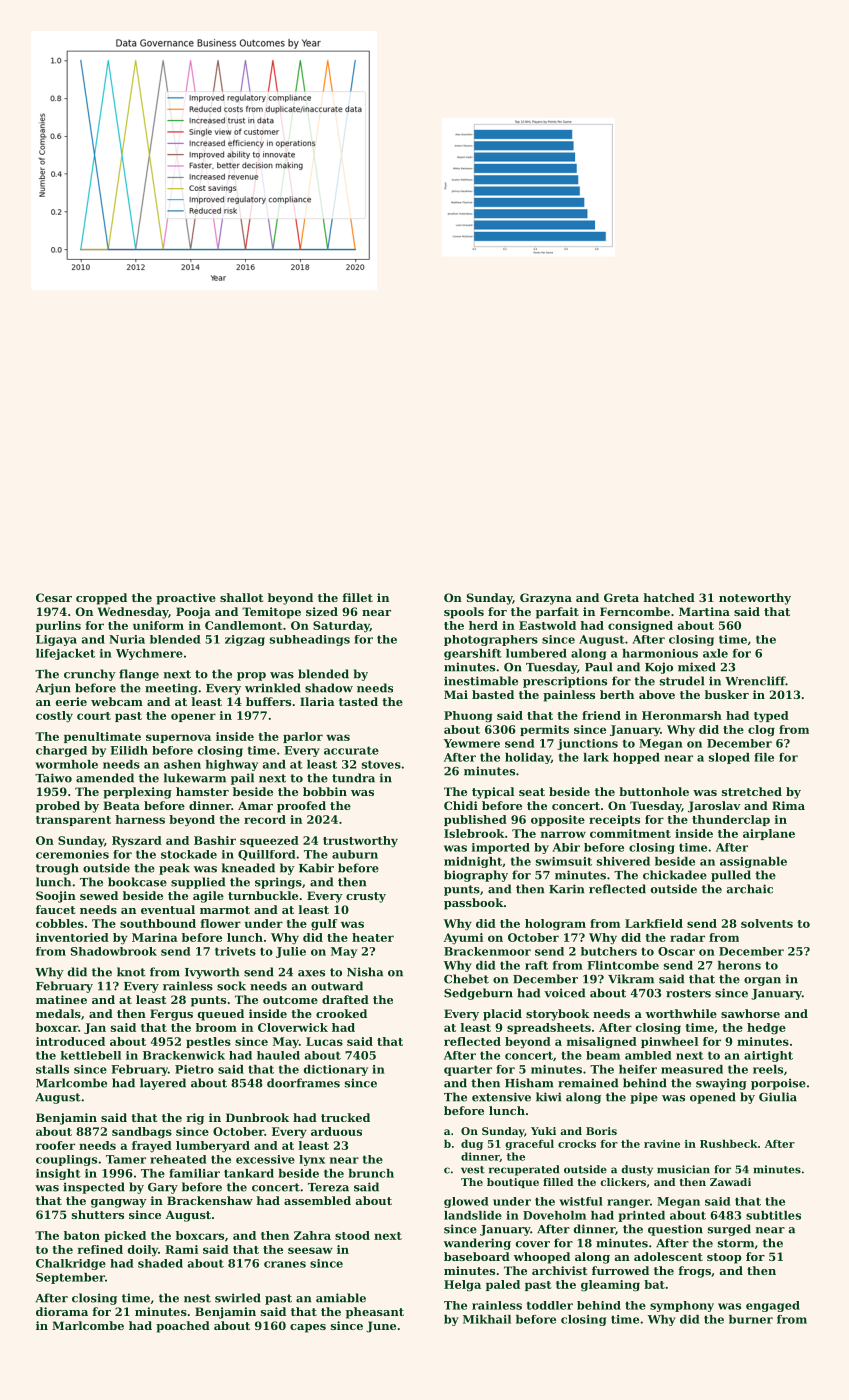 The width and height of the document is (849, 1400). I want to click on fillet, so click(357, 597).
